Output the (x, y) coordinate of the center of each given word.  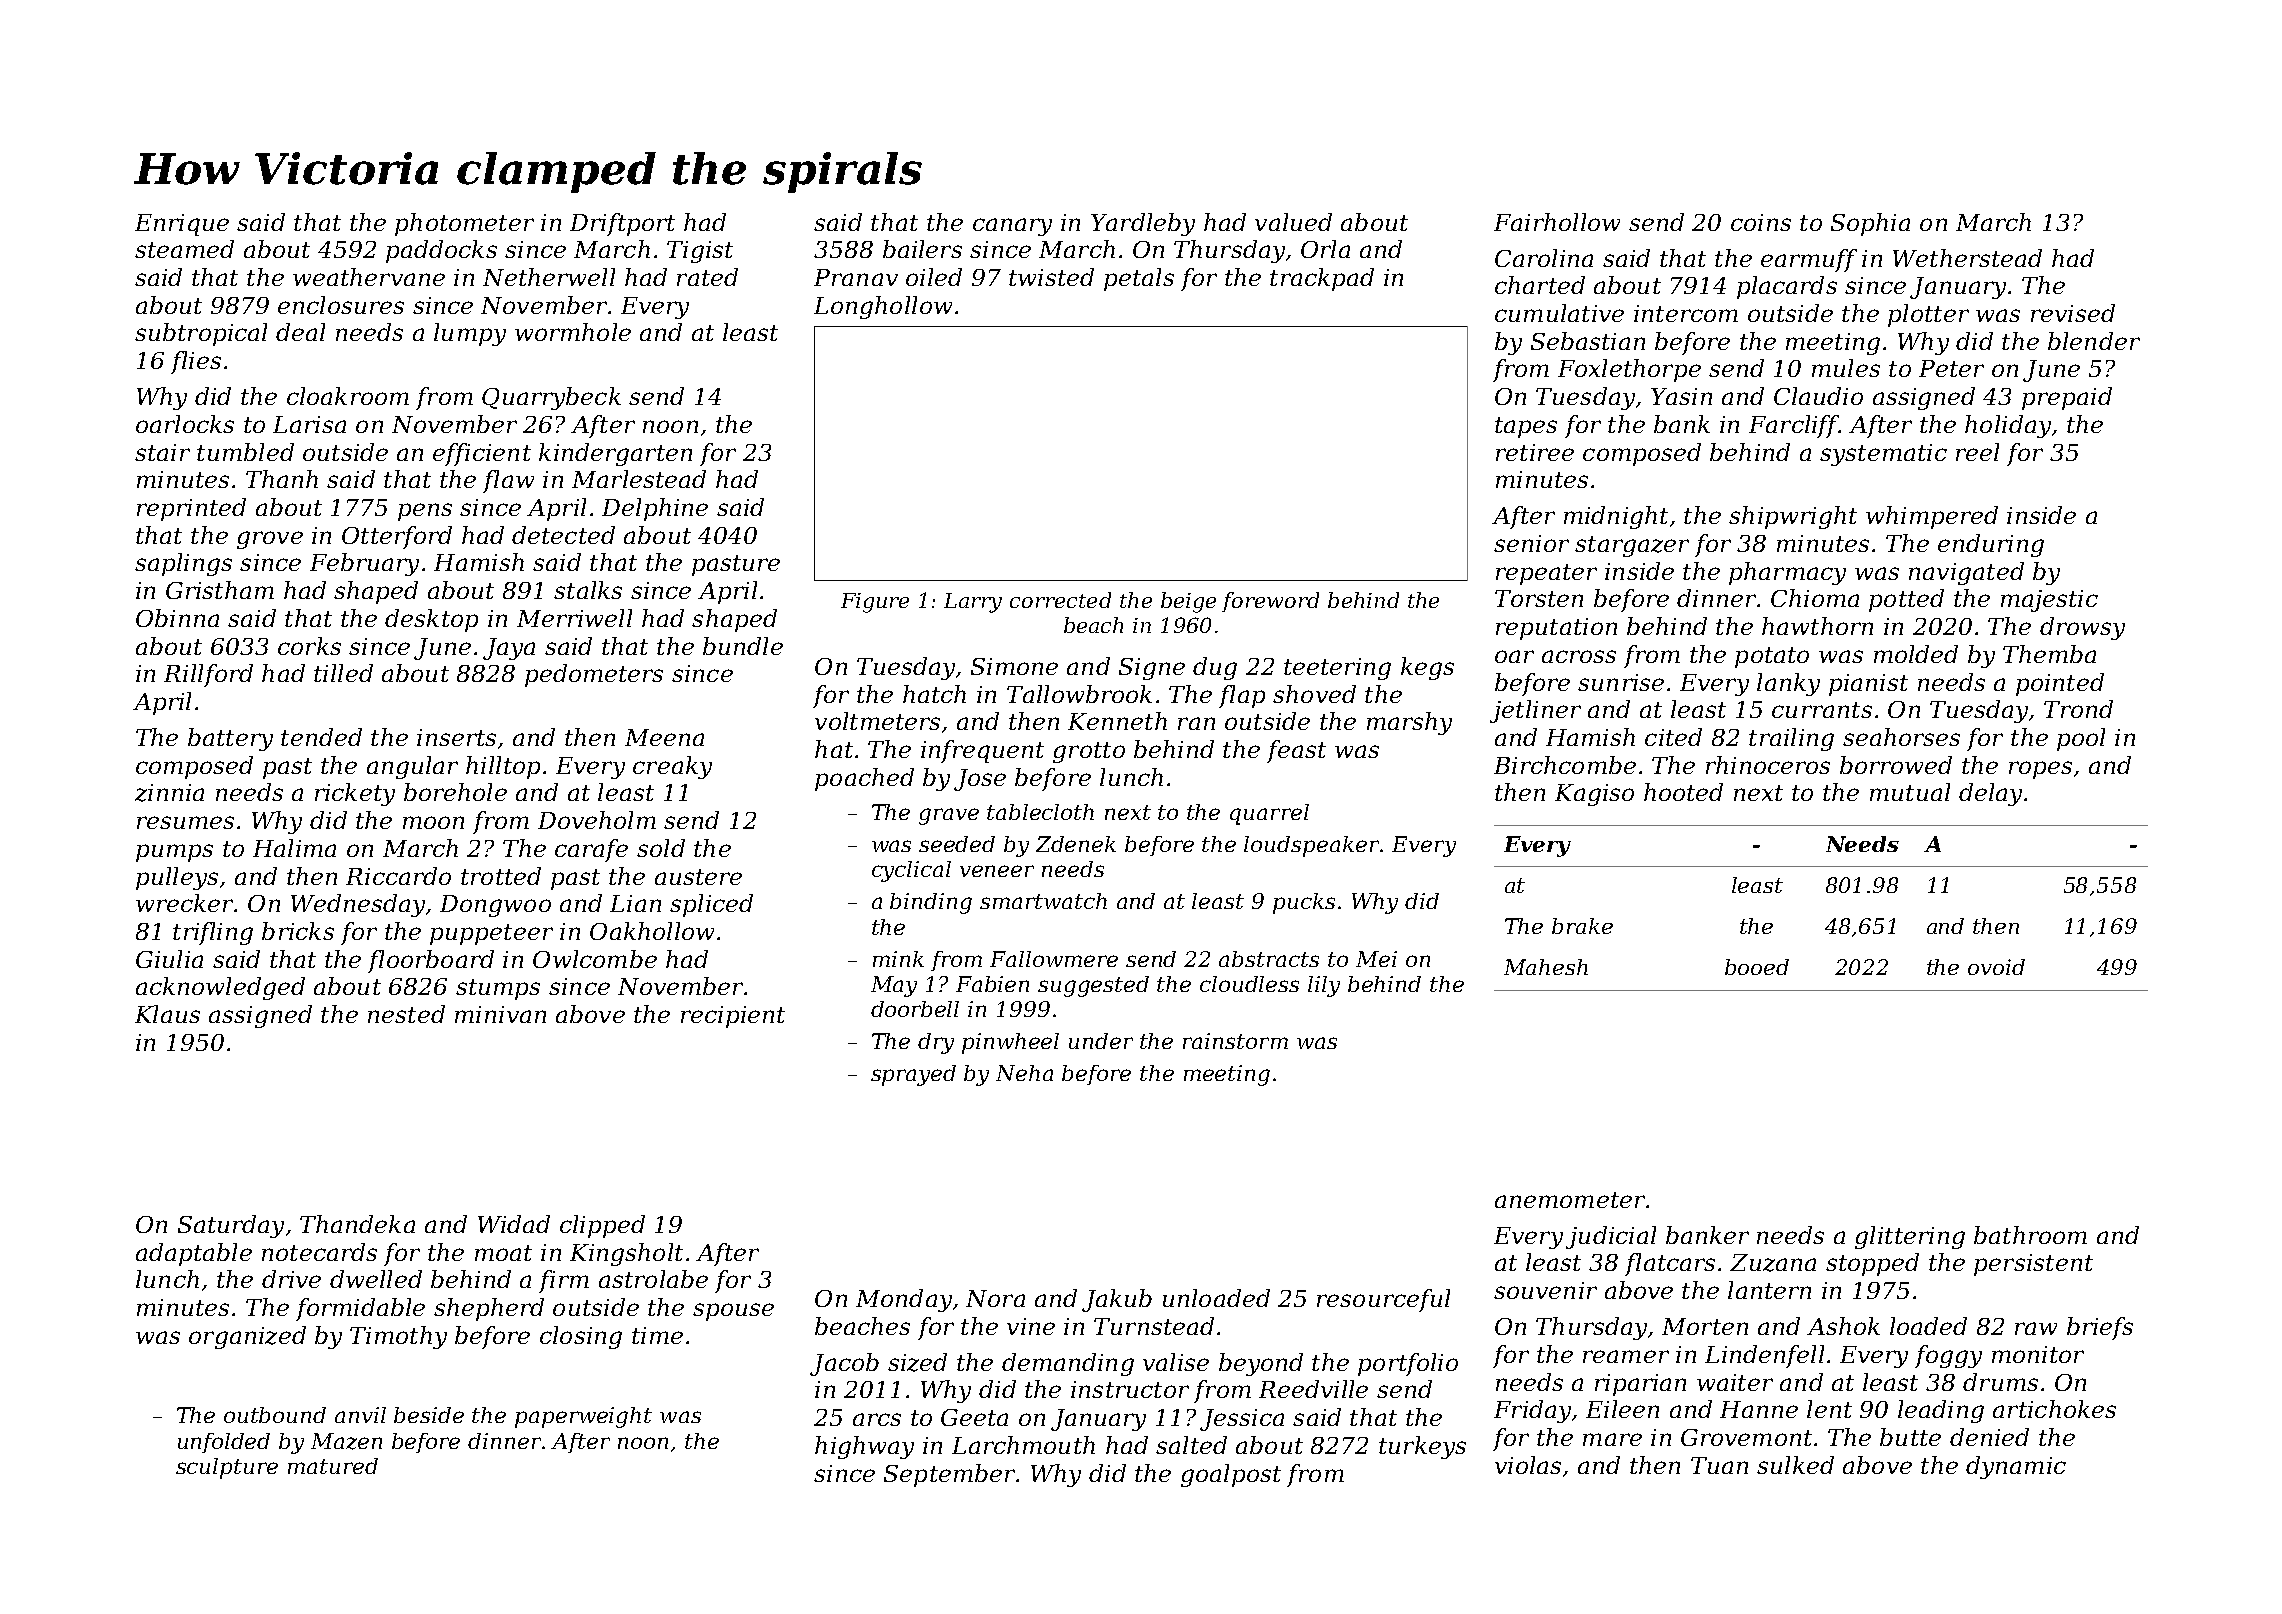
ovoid (1996, 967)
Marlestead (639, 479)
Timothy (398, 1337)
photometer (464, 224)
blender (2094, 341)
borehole (455, 792)
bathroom (2030, 1235)
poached (864, 779)
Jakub (1117, 1300)
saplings (183, 564)
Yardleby (1143, 224)
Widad (514, 1224)
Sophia (1870, 224)
